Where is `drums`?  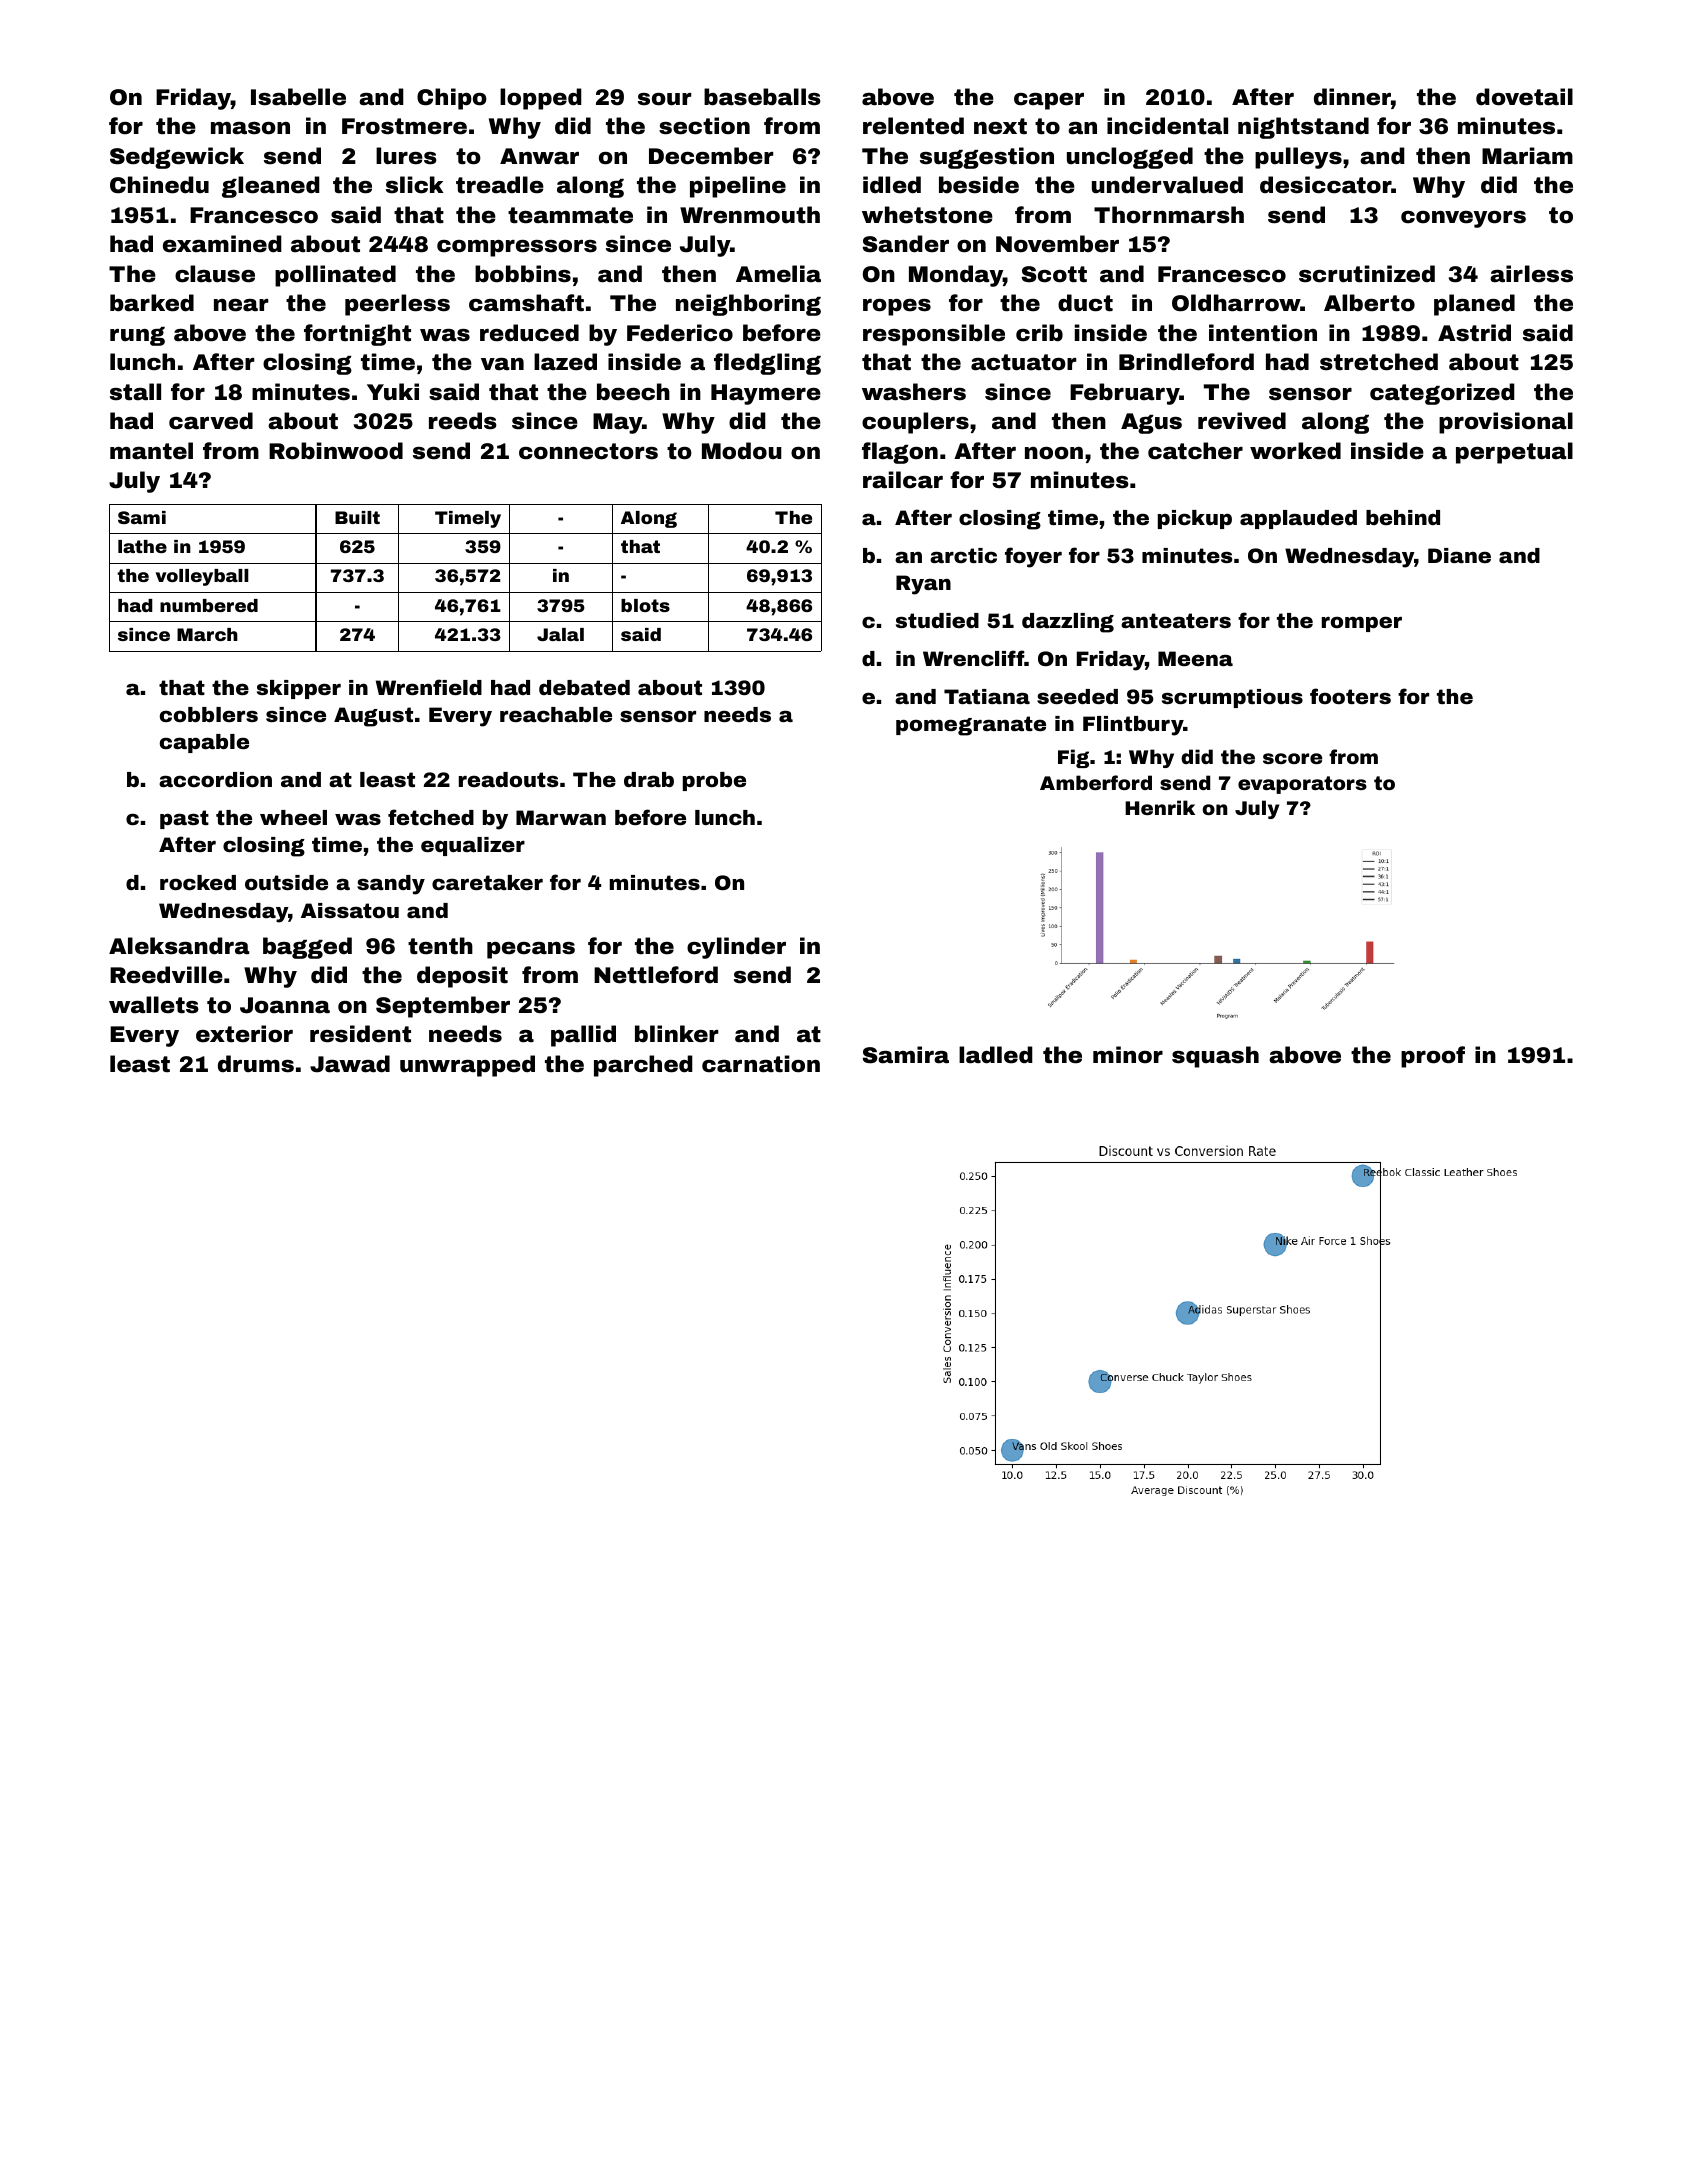
drums is located at coordinates (256, 1064).
